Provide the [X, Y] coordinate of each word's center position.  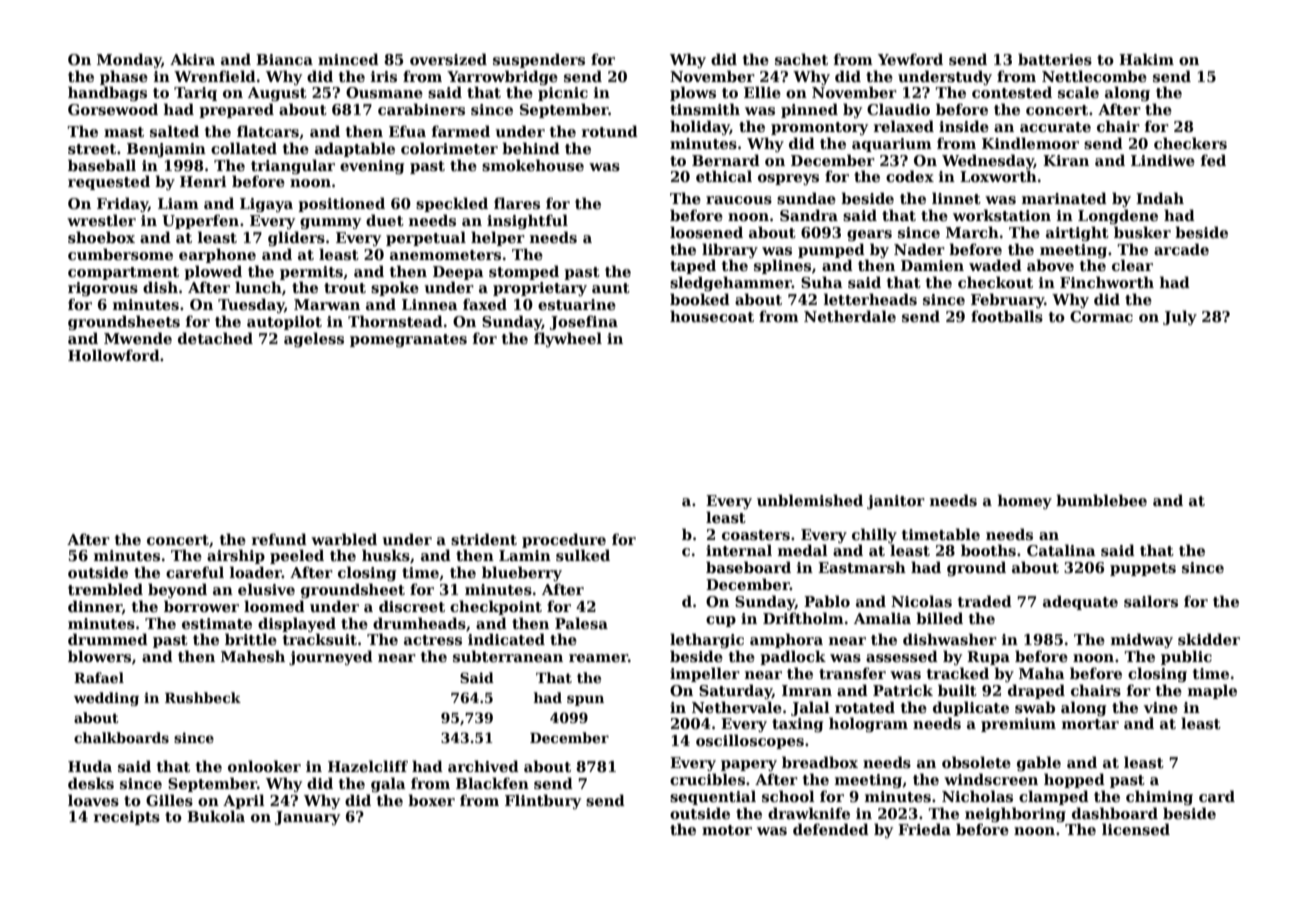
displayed [297, 624]
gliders [296, 238]
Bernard [726, 160]
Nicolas [921, 601]
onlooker [264, 766]
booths [988, 550]
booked [700, 299]
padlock [793, 657]
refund [279, 539]
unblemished [810, 500]
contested [1012, 92]
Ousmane [384, 92]
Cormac [1101, 316]
